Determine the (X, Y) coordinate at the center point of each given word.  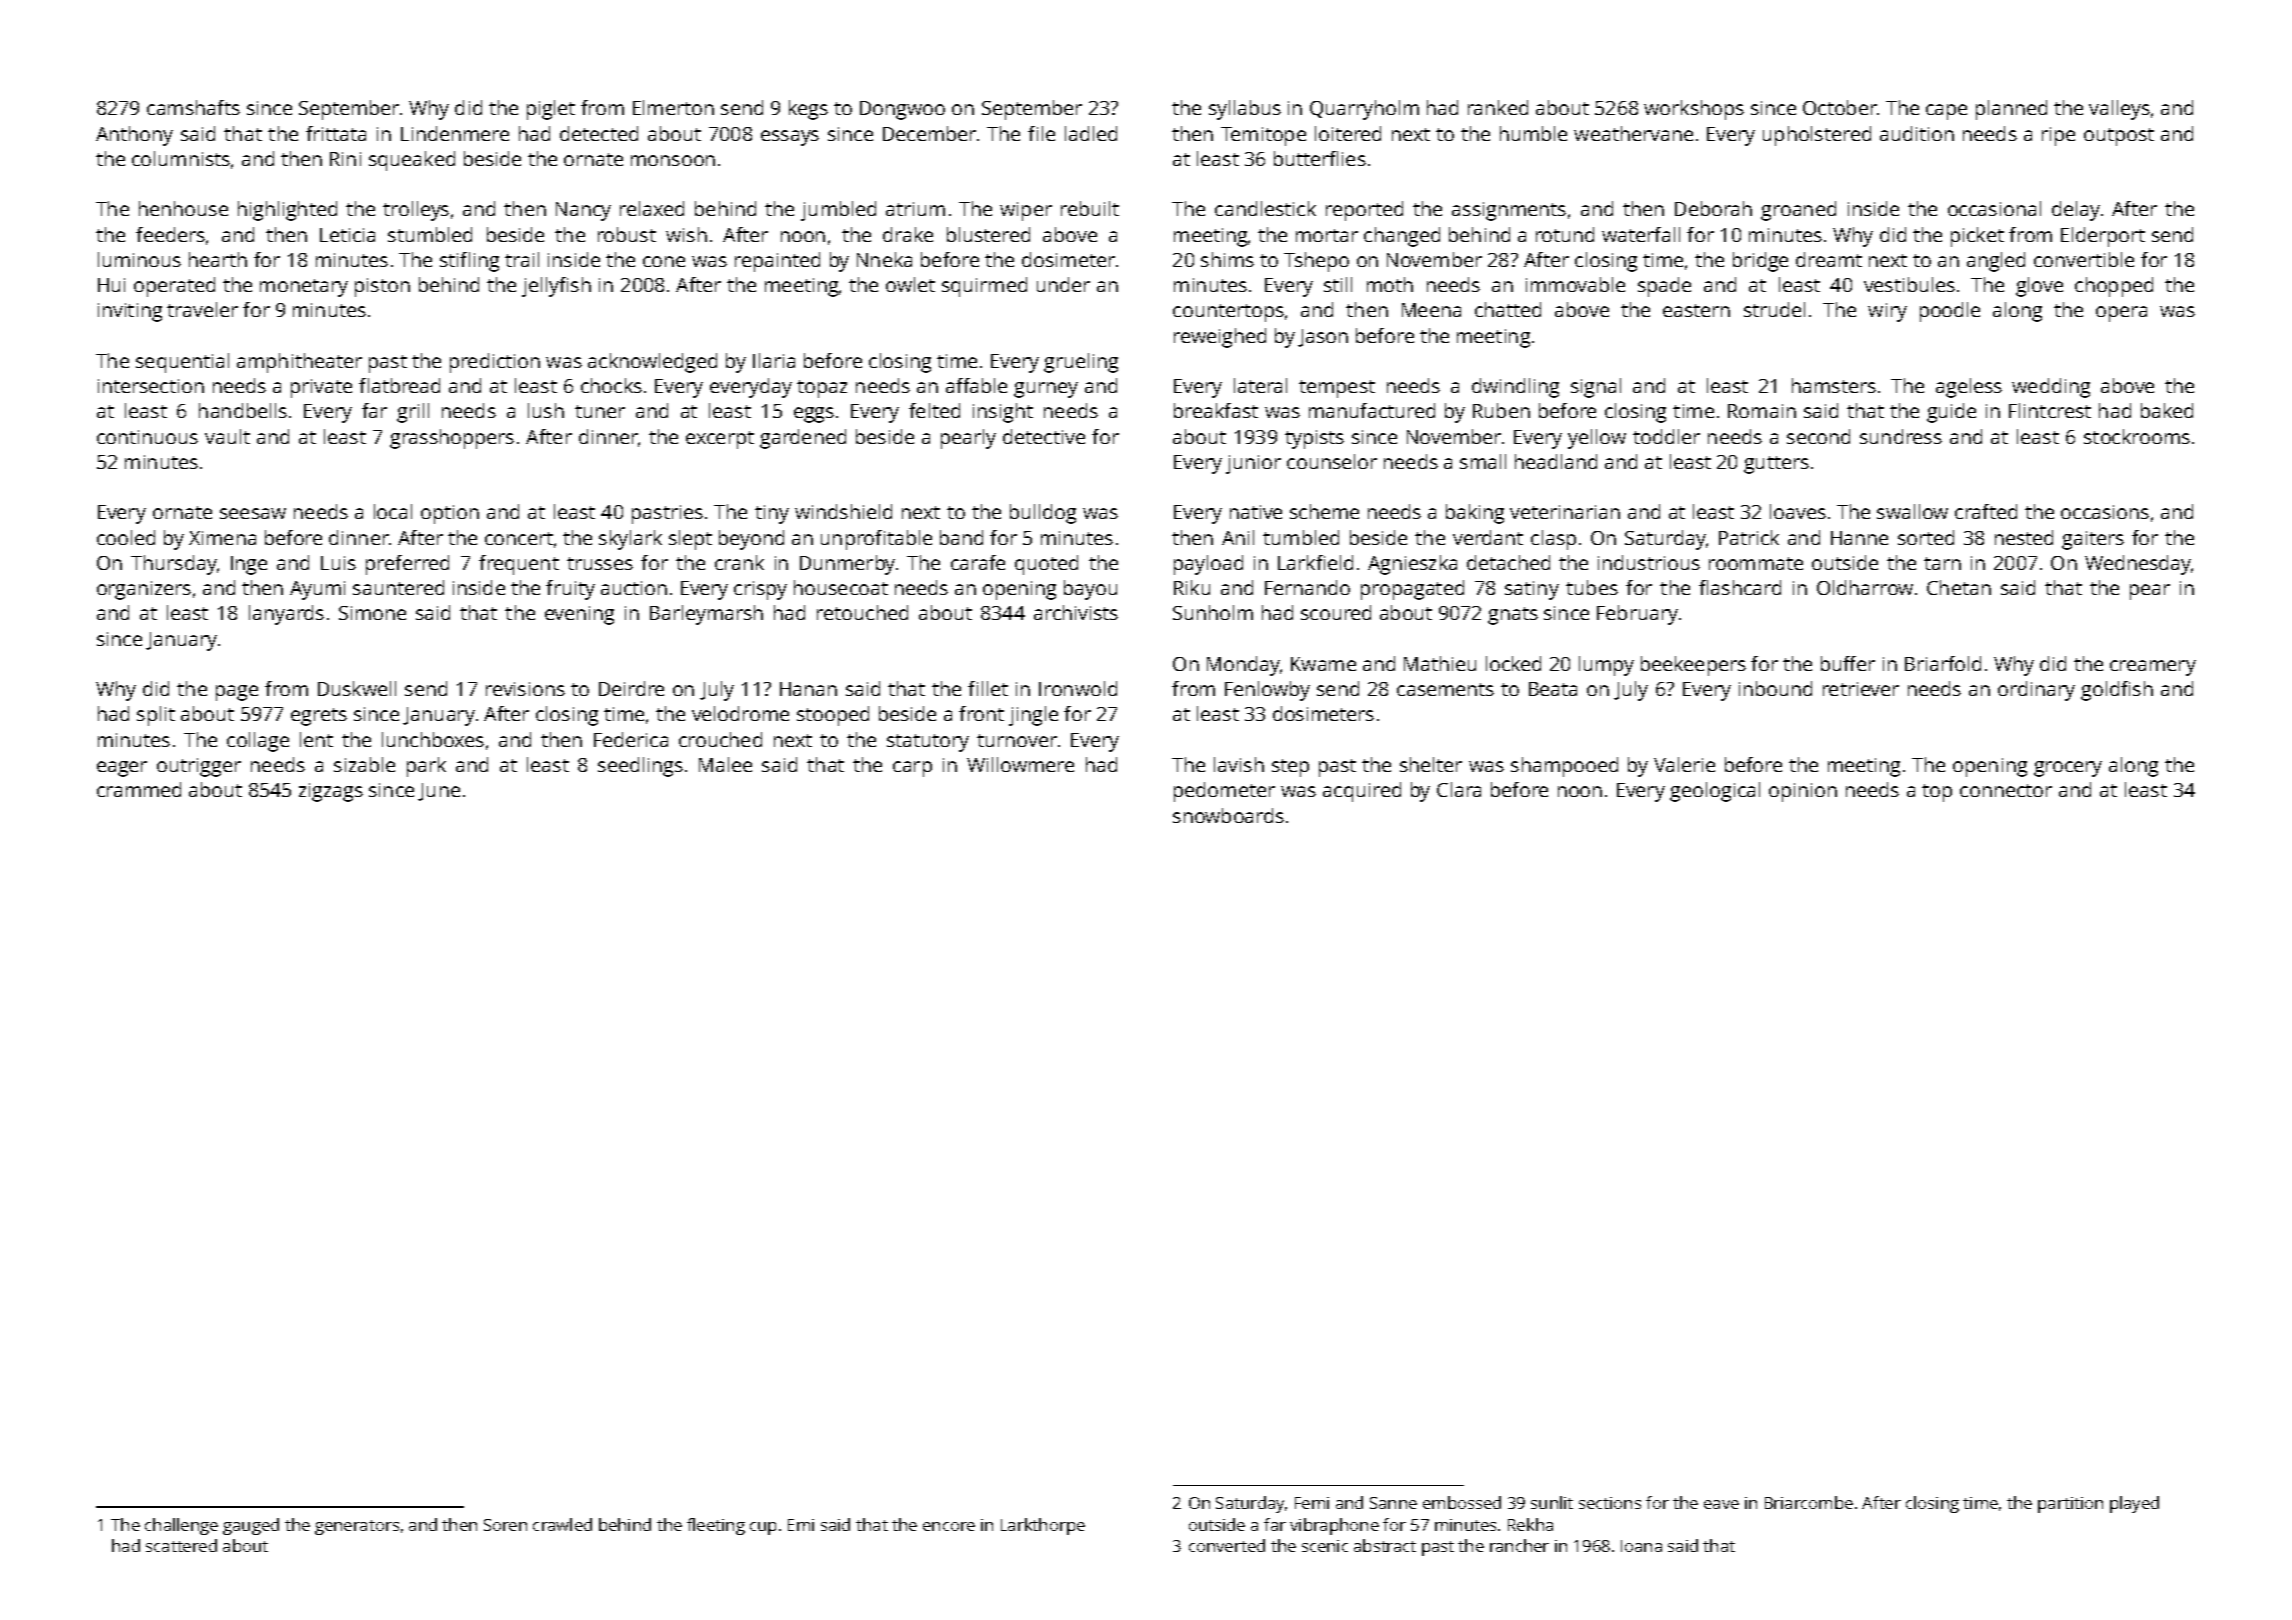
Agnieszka (1412, 565)
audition (1917, 133)
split (156, 716)
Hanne (1859, 538)
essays (790, 138)
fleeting (716, 1526)
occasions (2105, 512)
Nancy (583, 211)
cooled (126, 537)
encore (949, 1526)
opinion (1803, 792)
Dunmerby (847, 565)
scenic (1325, 1546)
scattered (181, 1545)
